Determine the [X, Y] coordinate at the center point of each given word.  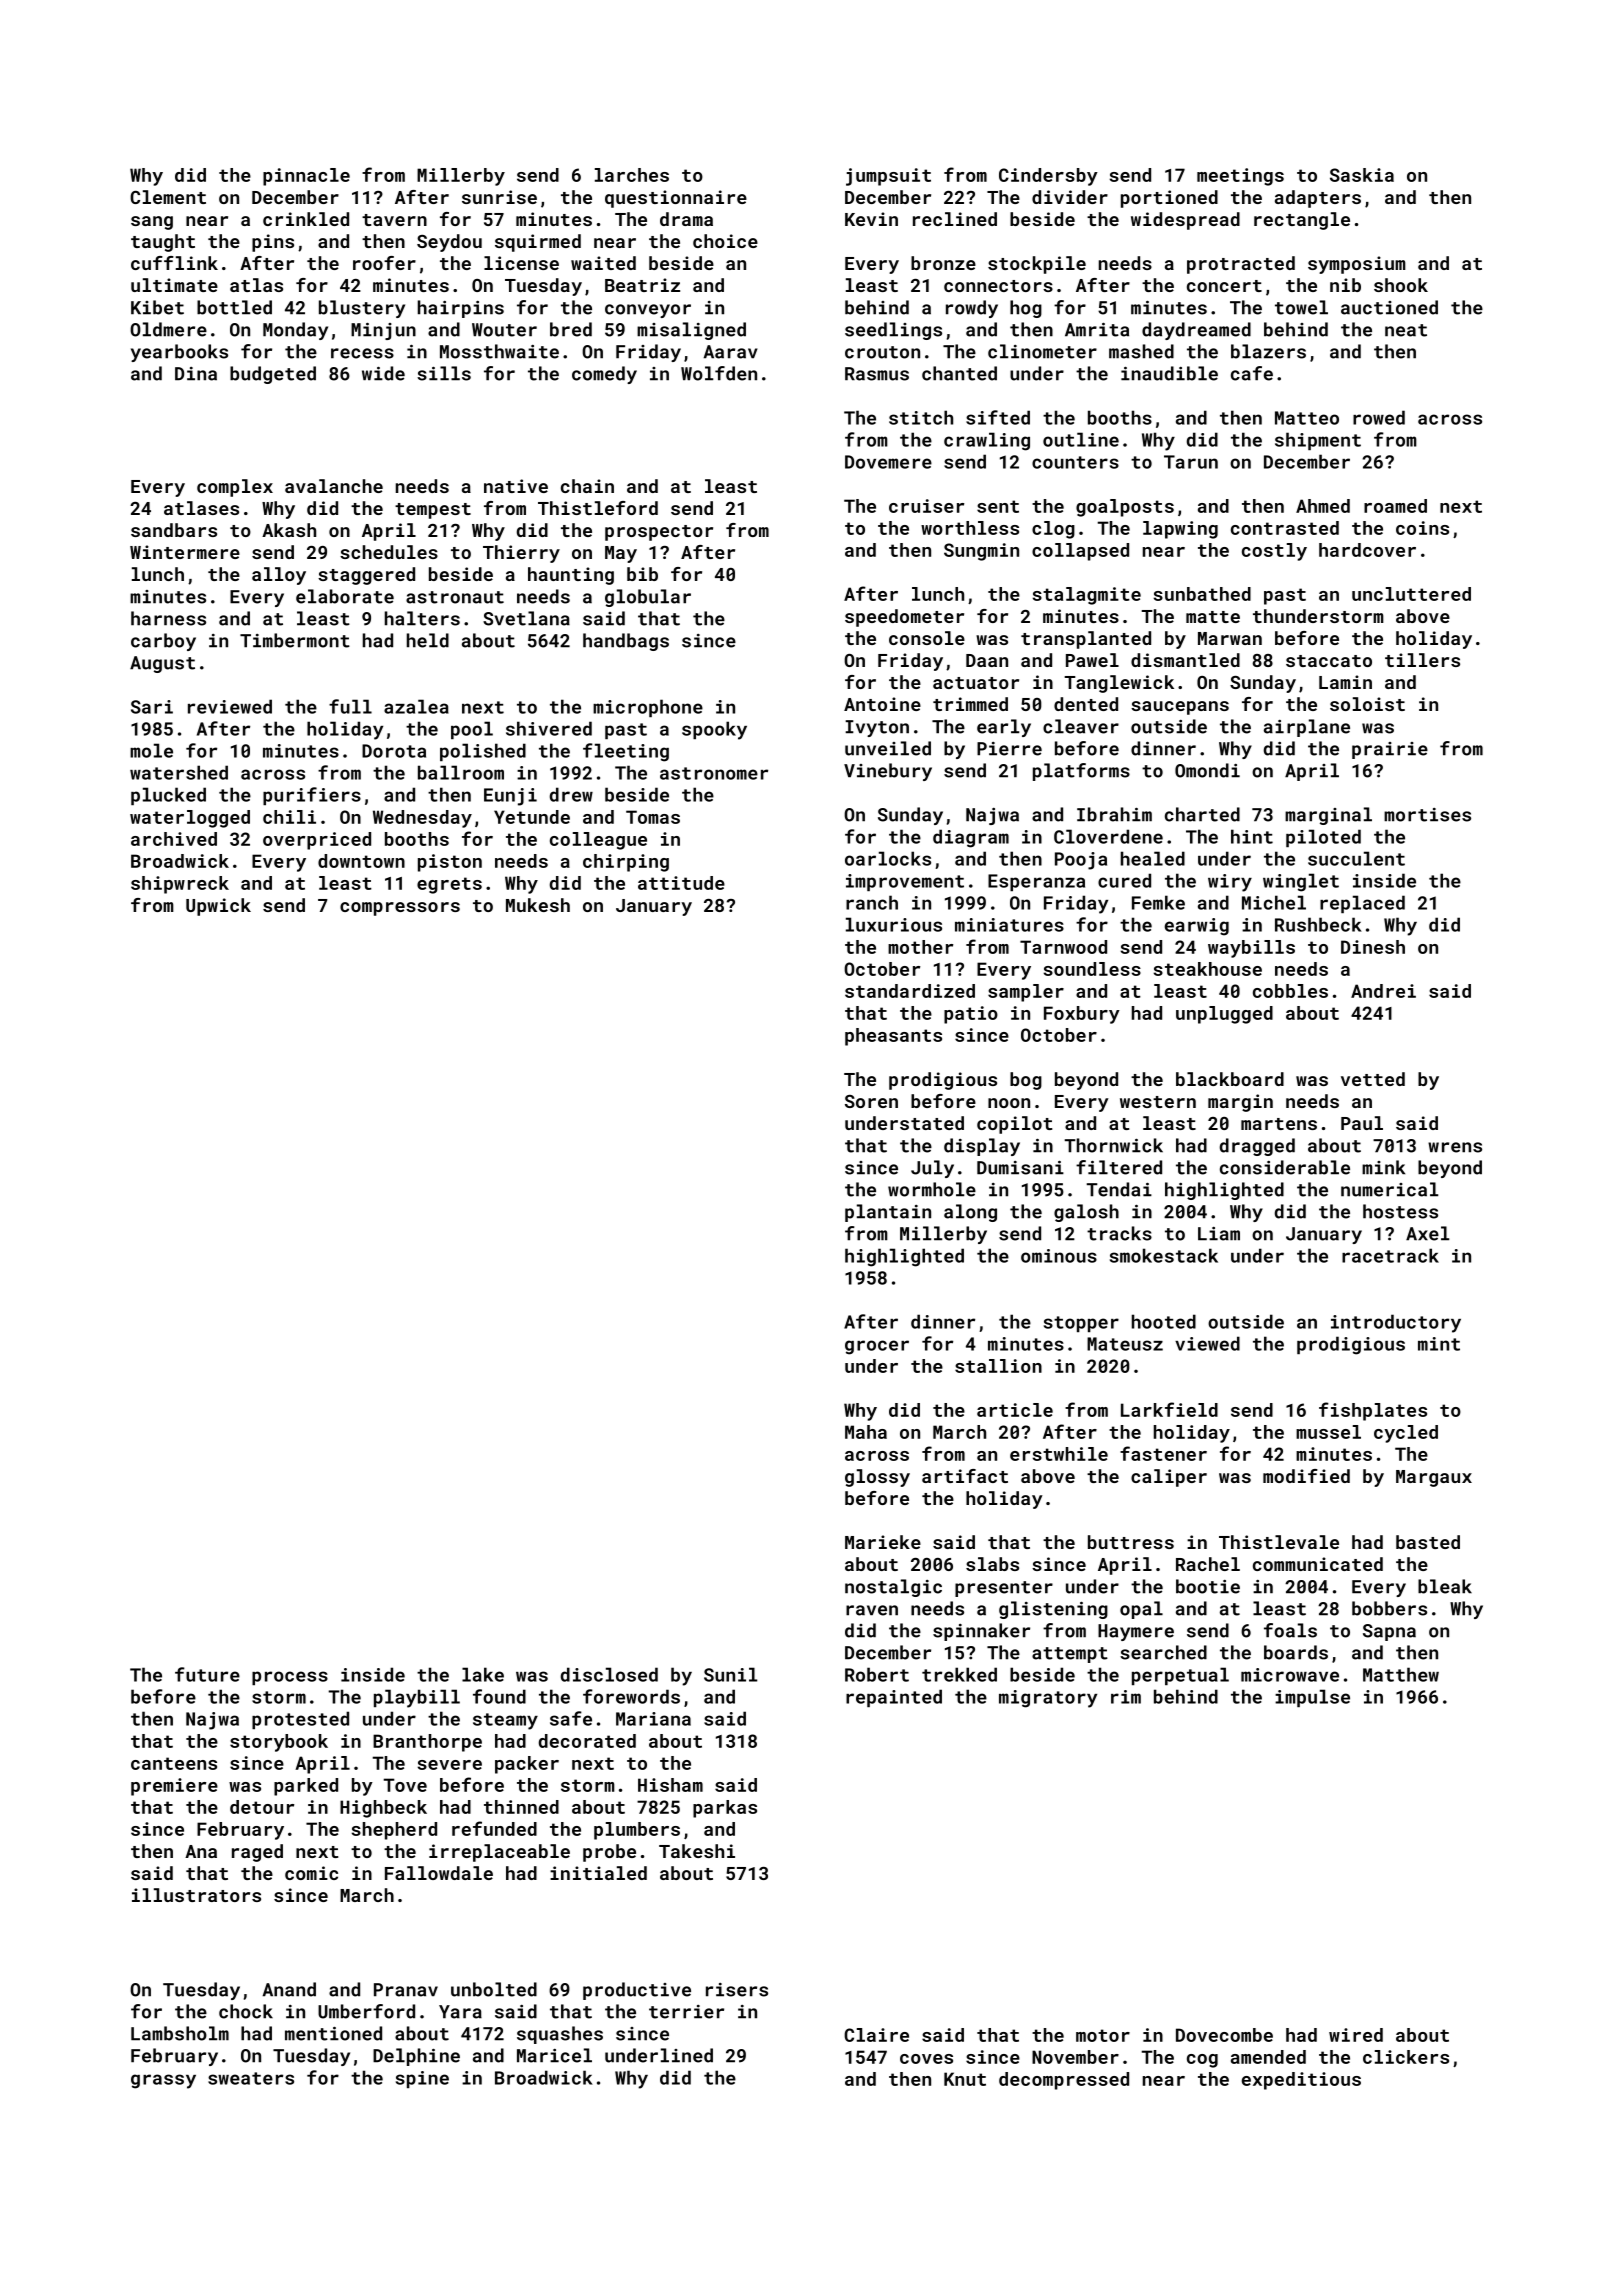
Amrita [1097, 330]
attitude [681, 883]
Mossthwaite [499, 351]
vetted [1373, 1079]
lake [483, 1674]
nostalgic [893, 1588]
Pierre [1009, 749]
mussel [1328, 1432]
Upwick [218, 907]
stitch [921, 417]
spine [422, 2079]
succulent [1356, 858]
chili [289, 817]
